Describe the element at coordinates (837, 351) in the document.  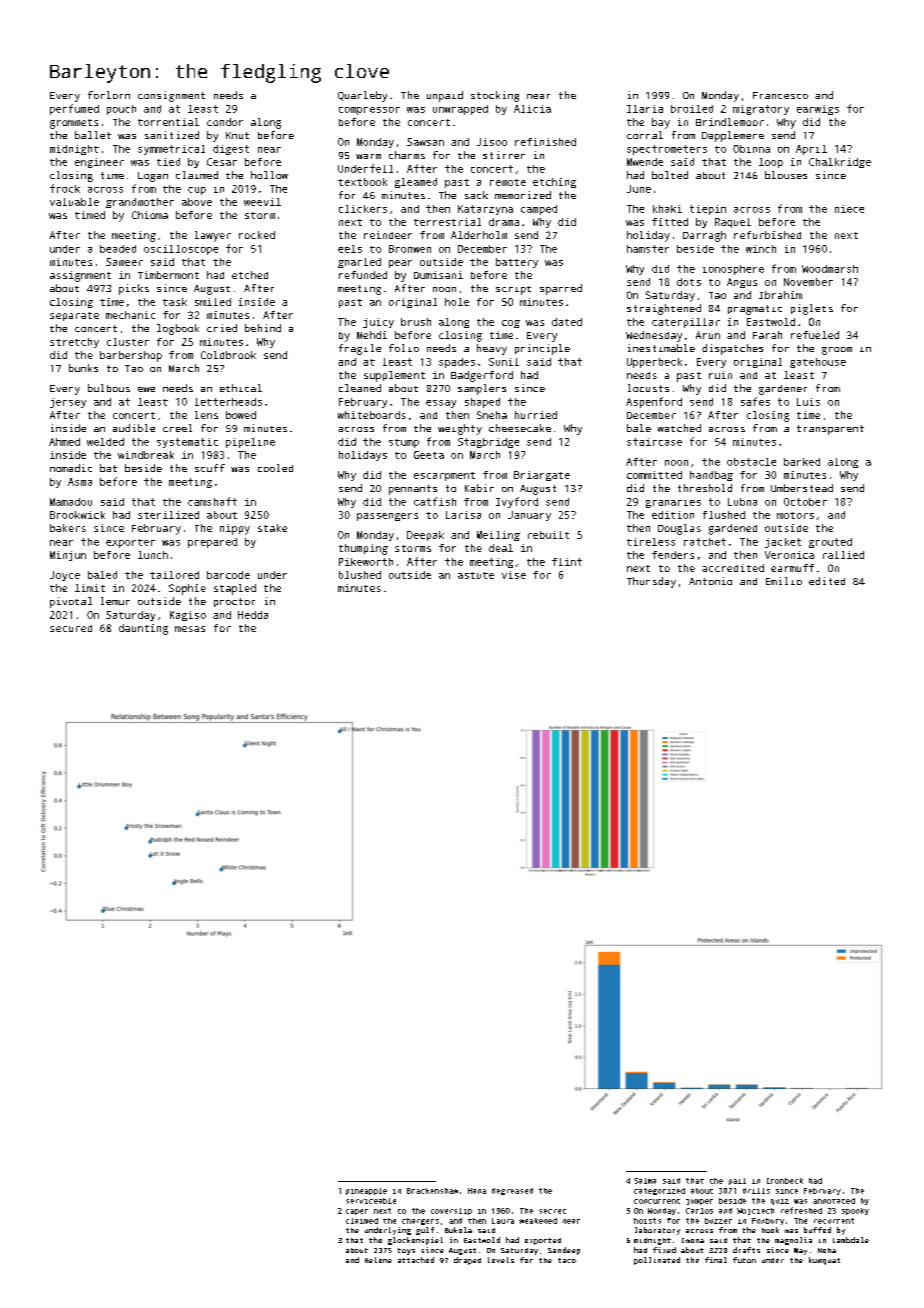
I see `groom` at that location.
